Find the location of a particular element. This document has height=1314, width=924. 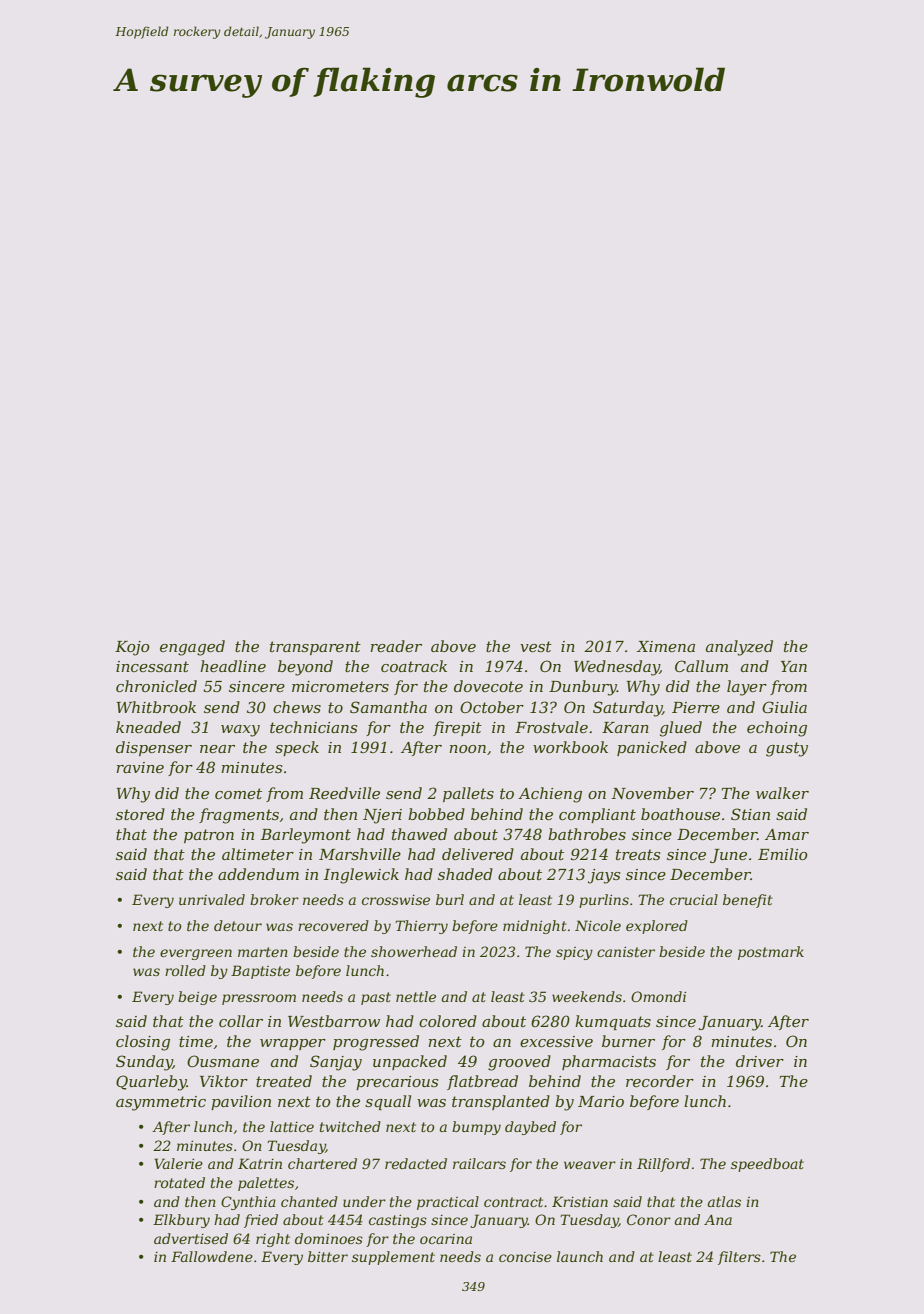

analyzed is located at coordinates (739, 648).
